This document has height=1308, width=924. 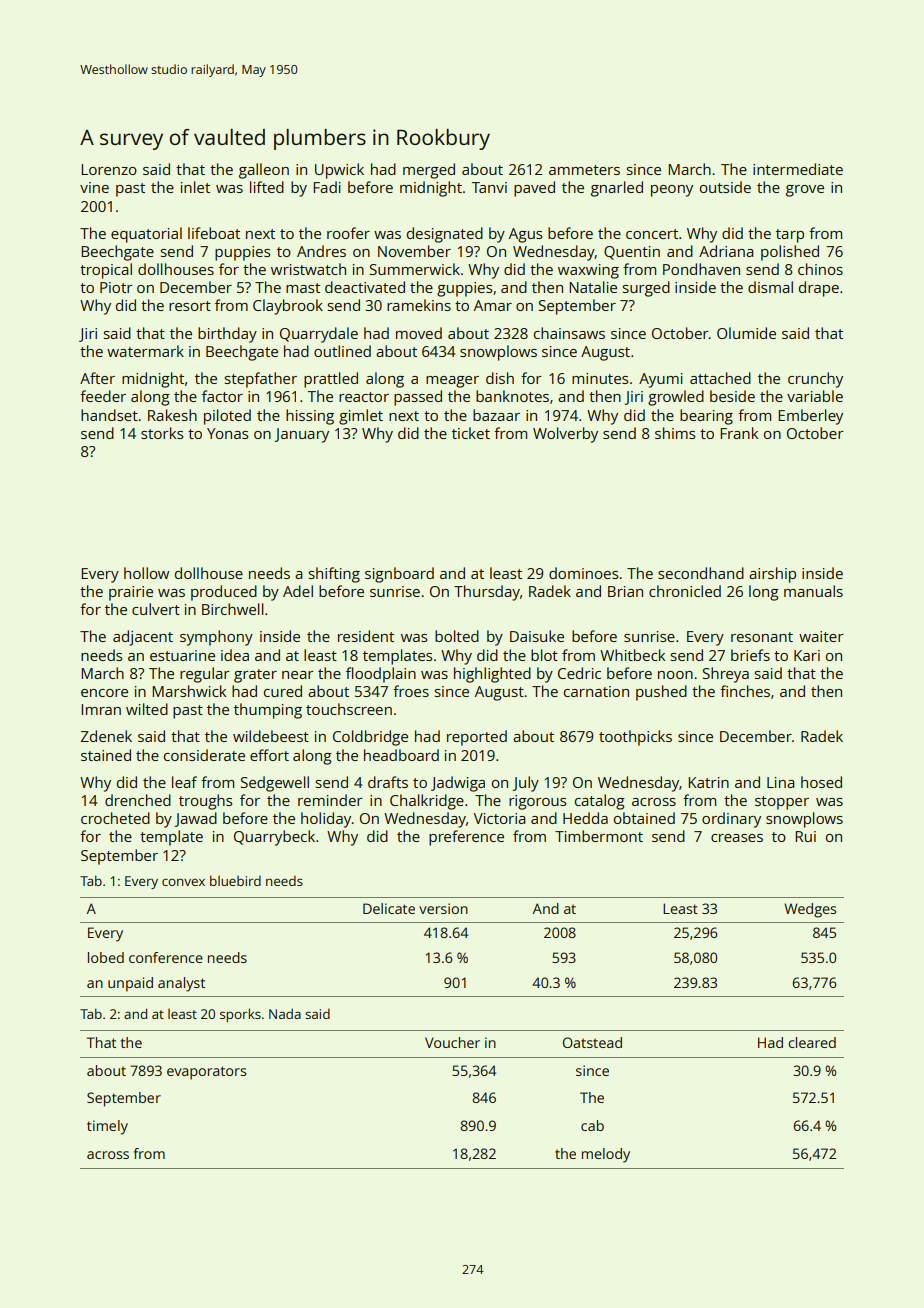 I want to click on convex, so click(x=183, y=882).
